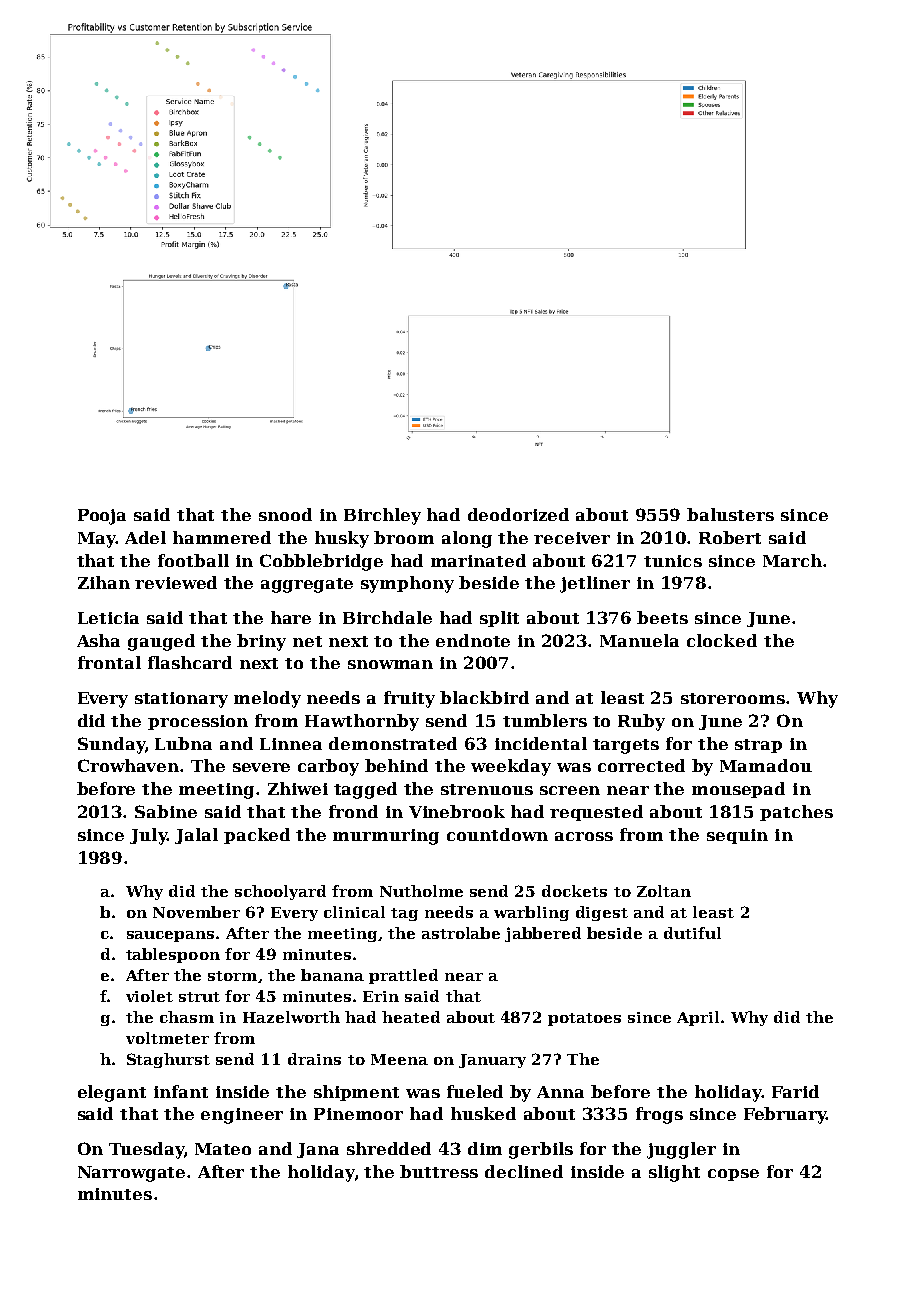 The height and width of the page is (1314, 924). I want to click on gerbils, so click(541, 1150).
